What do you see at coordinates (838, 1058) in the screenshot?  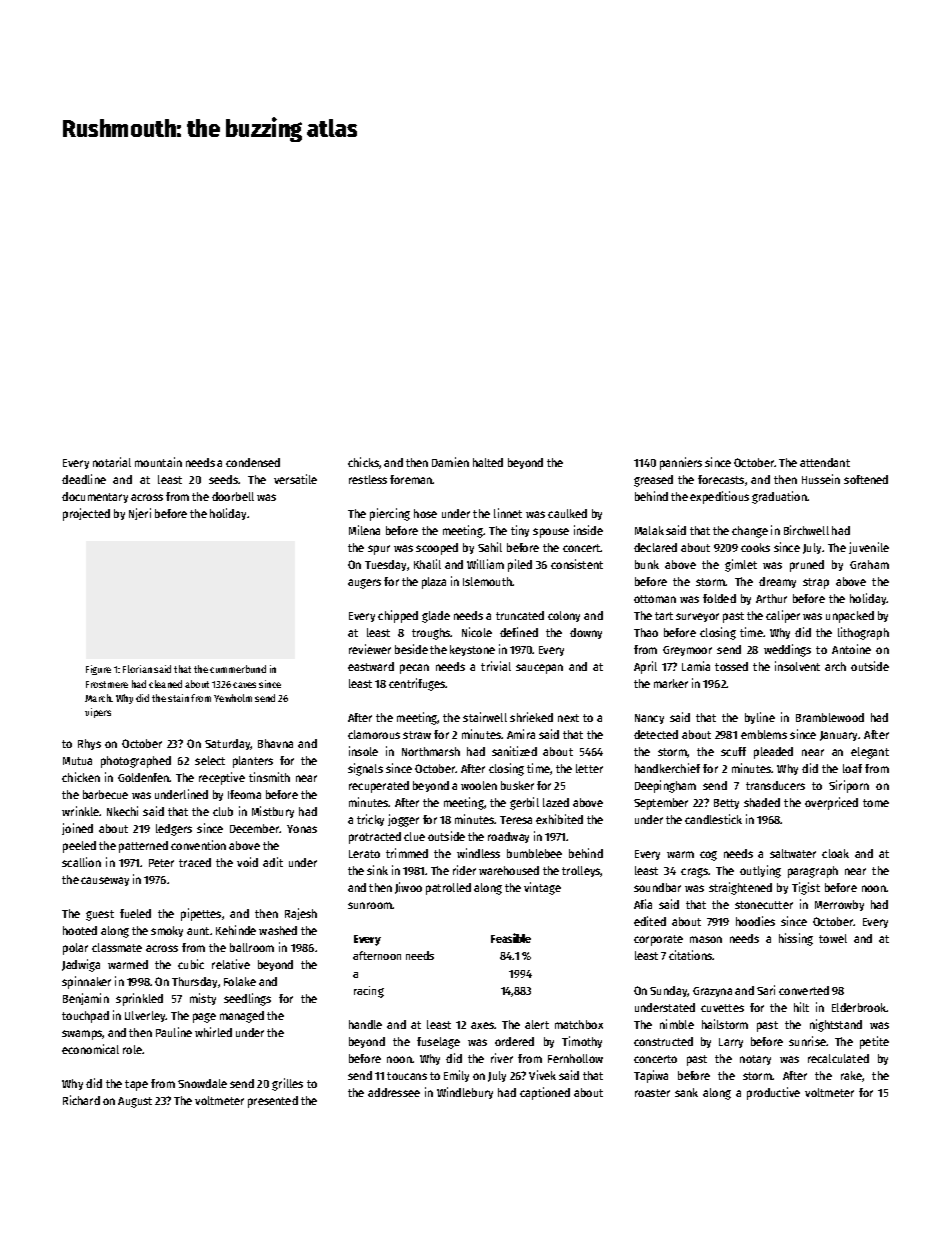 I see `recalculated` at bounding box center [838, 1058].
